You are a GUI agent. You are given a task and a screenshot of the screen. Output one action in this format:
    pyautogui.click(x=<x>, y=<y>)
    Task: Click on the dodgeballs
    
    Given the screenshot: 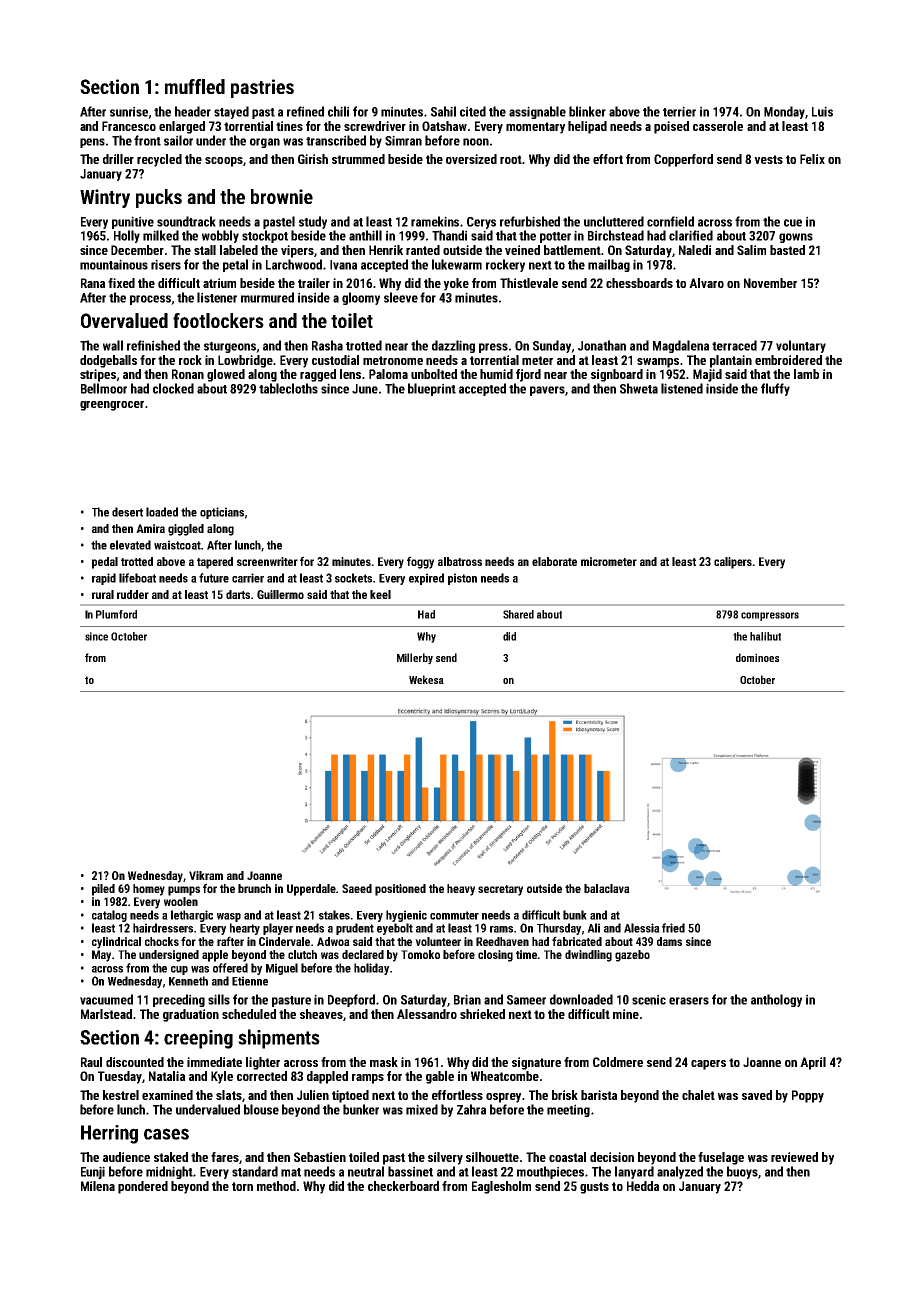 What is the action you would take?
    pyautogui.click(x=108, y=361)
